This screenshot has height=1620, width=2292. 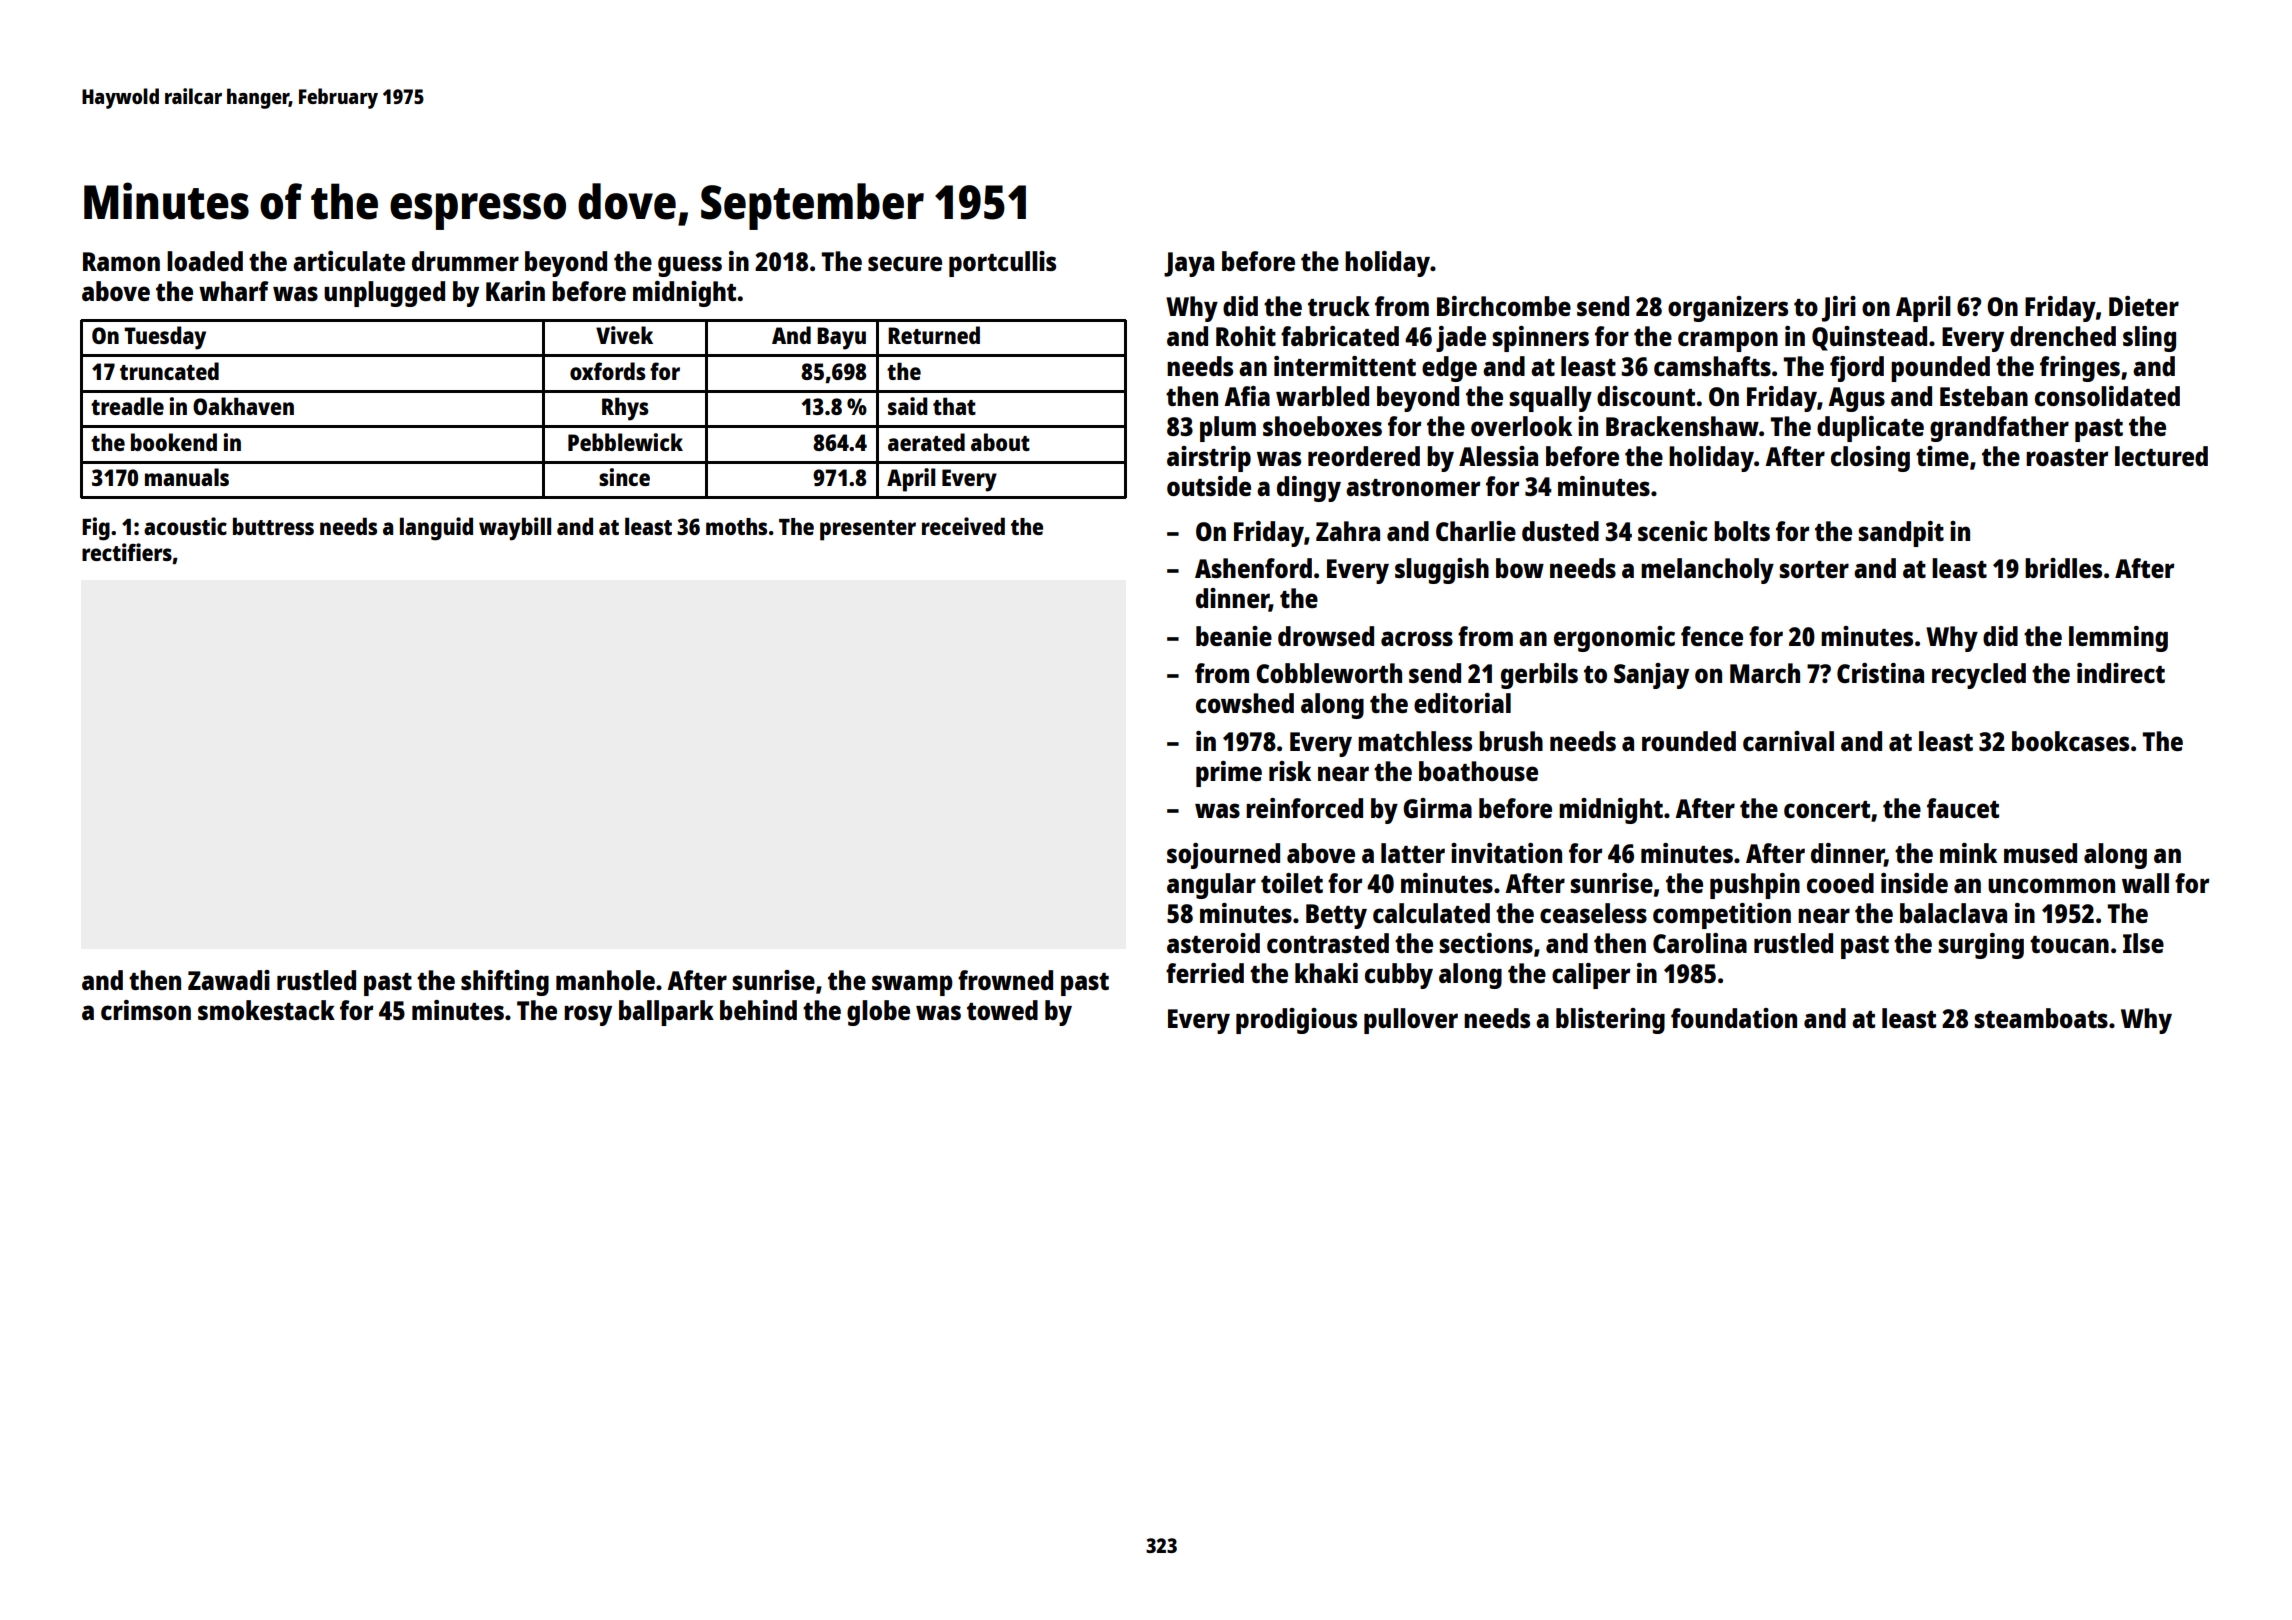 What do you see at coordinates (907, 406) in the screenshot?
I see `said` at bounding box center [907, 406].
